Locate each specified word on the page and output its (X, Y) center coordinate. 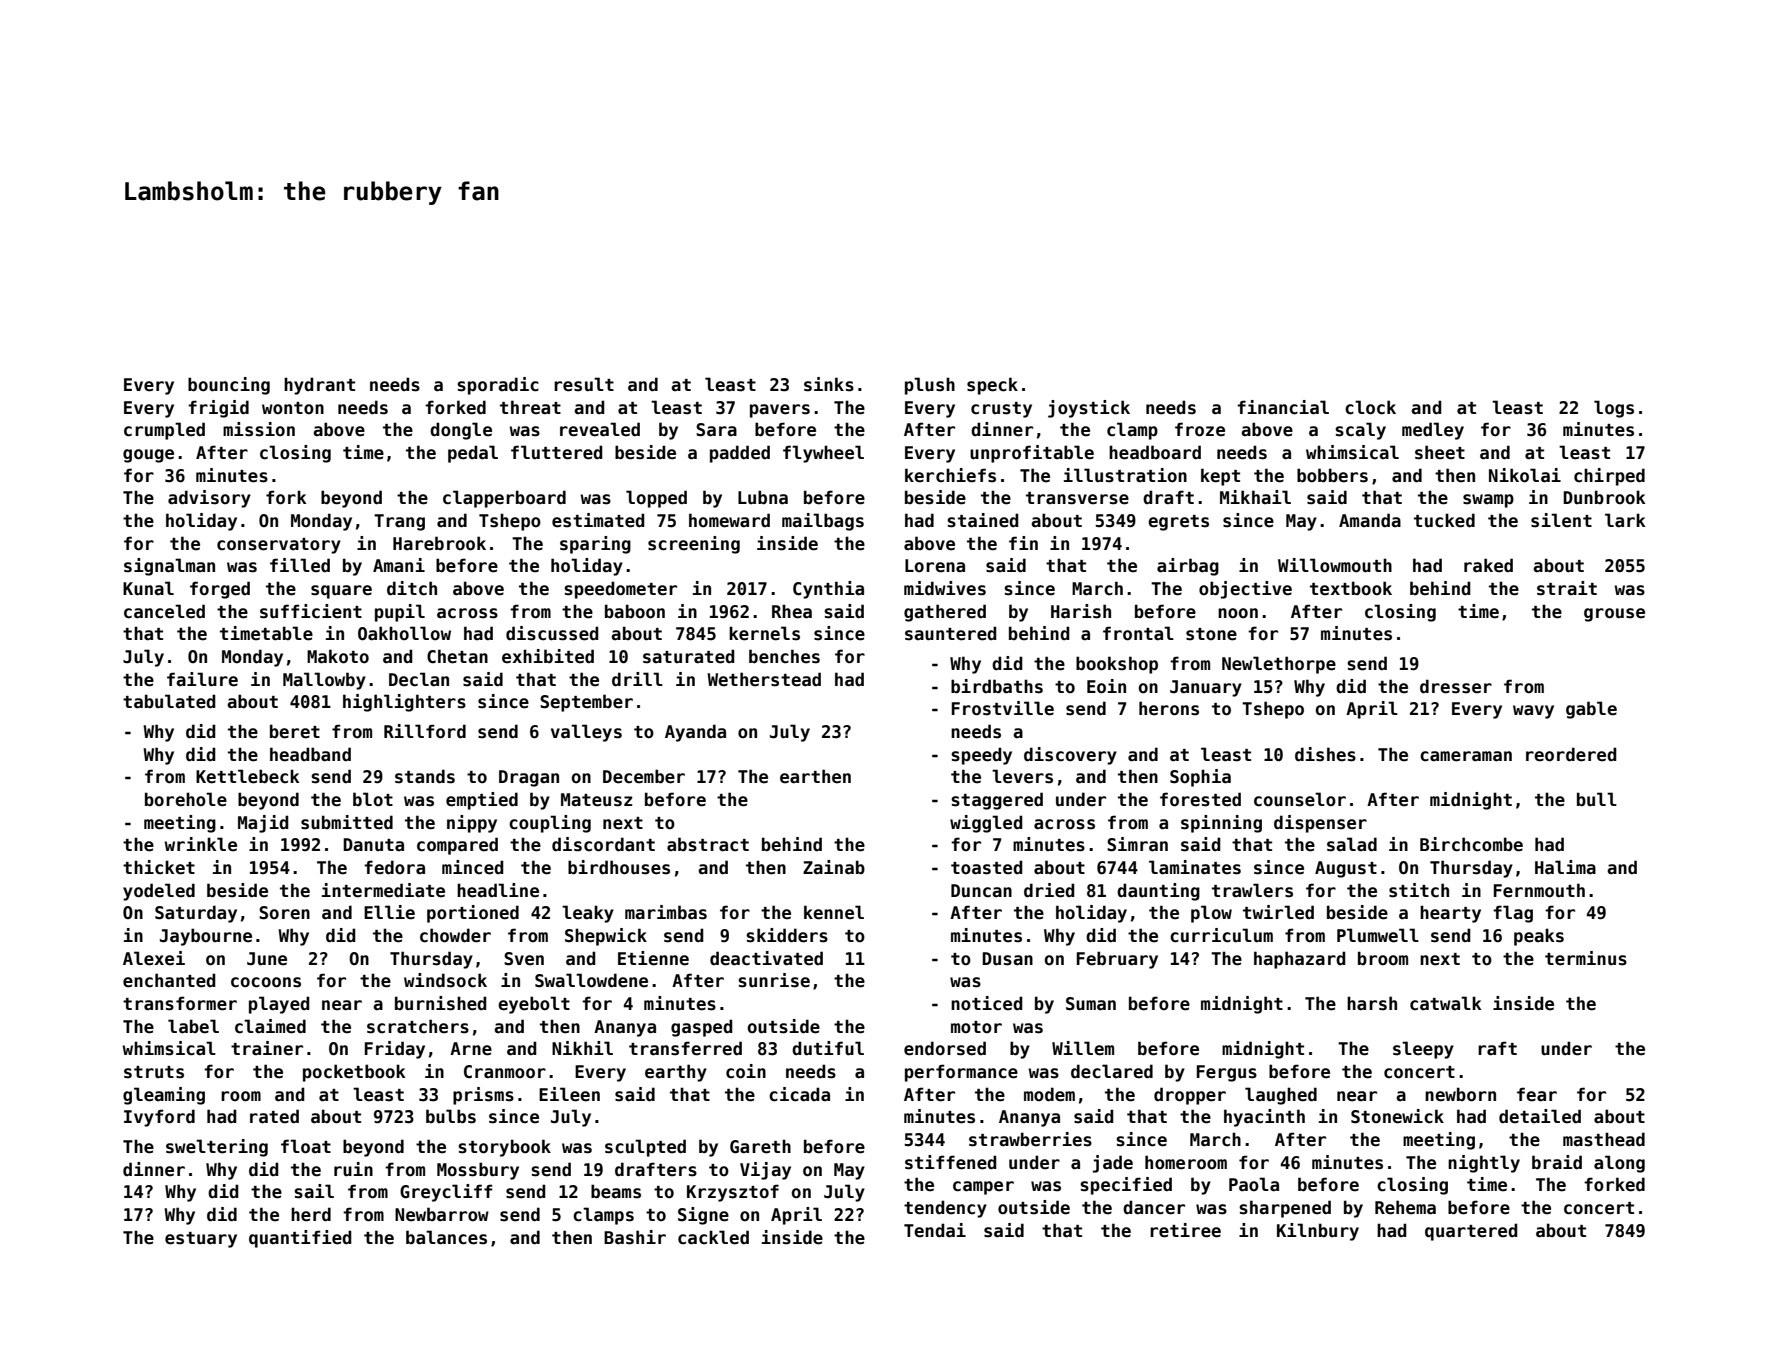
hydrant (319, 386)
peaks (1539, 937)
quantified (300, 1239)
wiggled (986, 824)
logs (1614, 409)
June (267, 959)
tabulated (169, 701)
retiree (1185, 1230)
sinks (829, 384)
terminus (1586, 958)
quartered (1471, 1232)
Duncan (981, 891)
